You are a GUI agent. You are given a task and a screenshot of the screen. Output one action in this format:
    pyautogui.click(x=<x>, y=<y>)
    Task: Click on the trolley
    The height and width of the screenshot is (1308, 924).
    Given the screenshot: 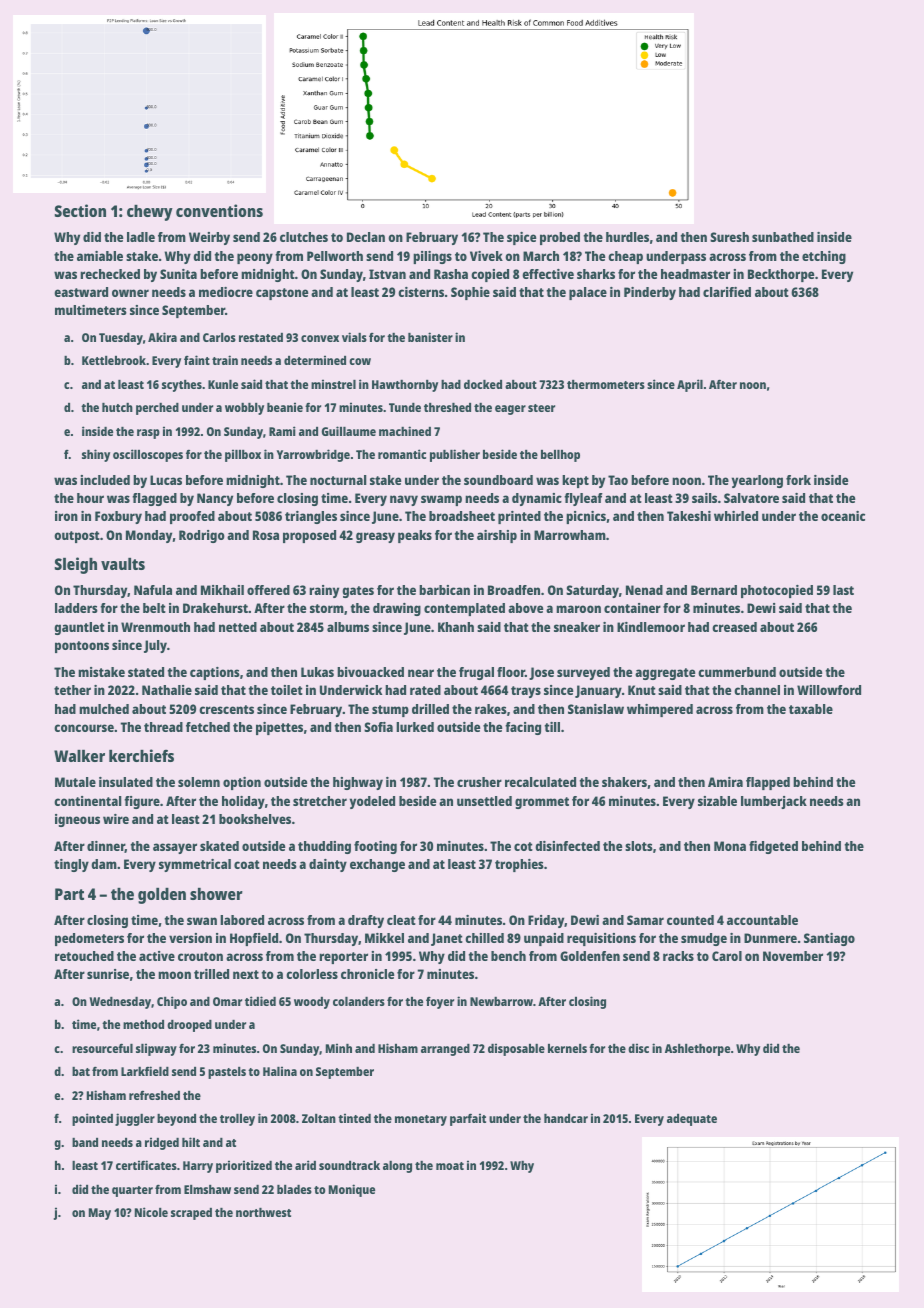 What is the action you would take?
    pyautogui.click(x=237, y=1120)
